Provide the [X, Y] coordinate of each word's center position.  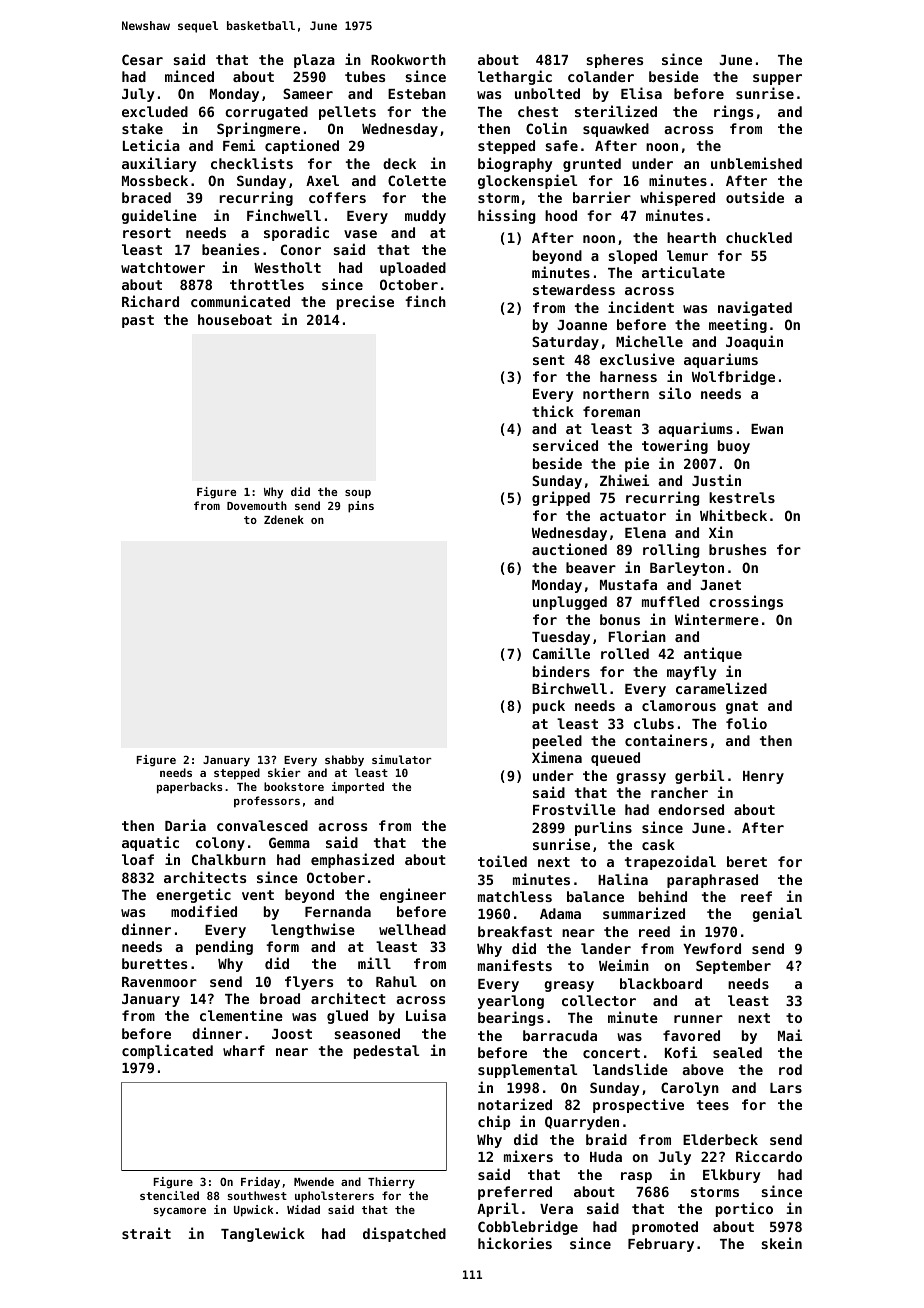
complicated [167, 1051]
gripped [561, 498]
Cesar [142, 59]
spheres [614, 61]
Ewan [767, 429]
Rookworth [408, 59]
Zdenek [284, 519]
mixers [528, 1156]
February [661, 1245]
